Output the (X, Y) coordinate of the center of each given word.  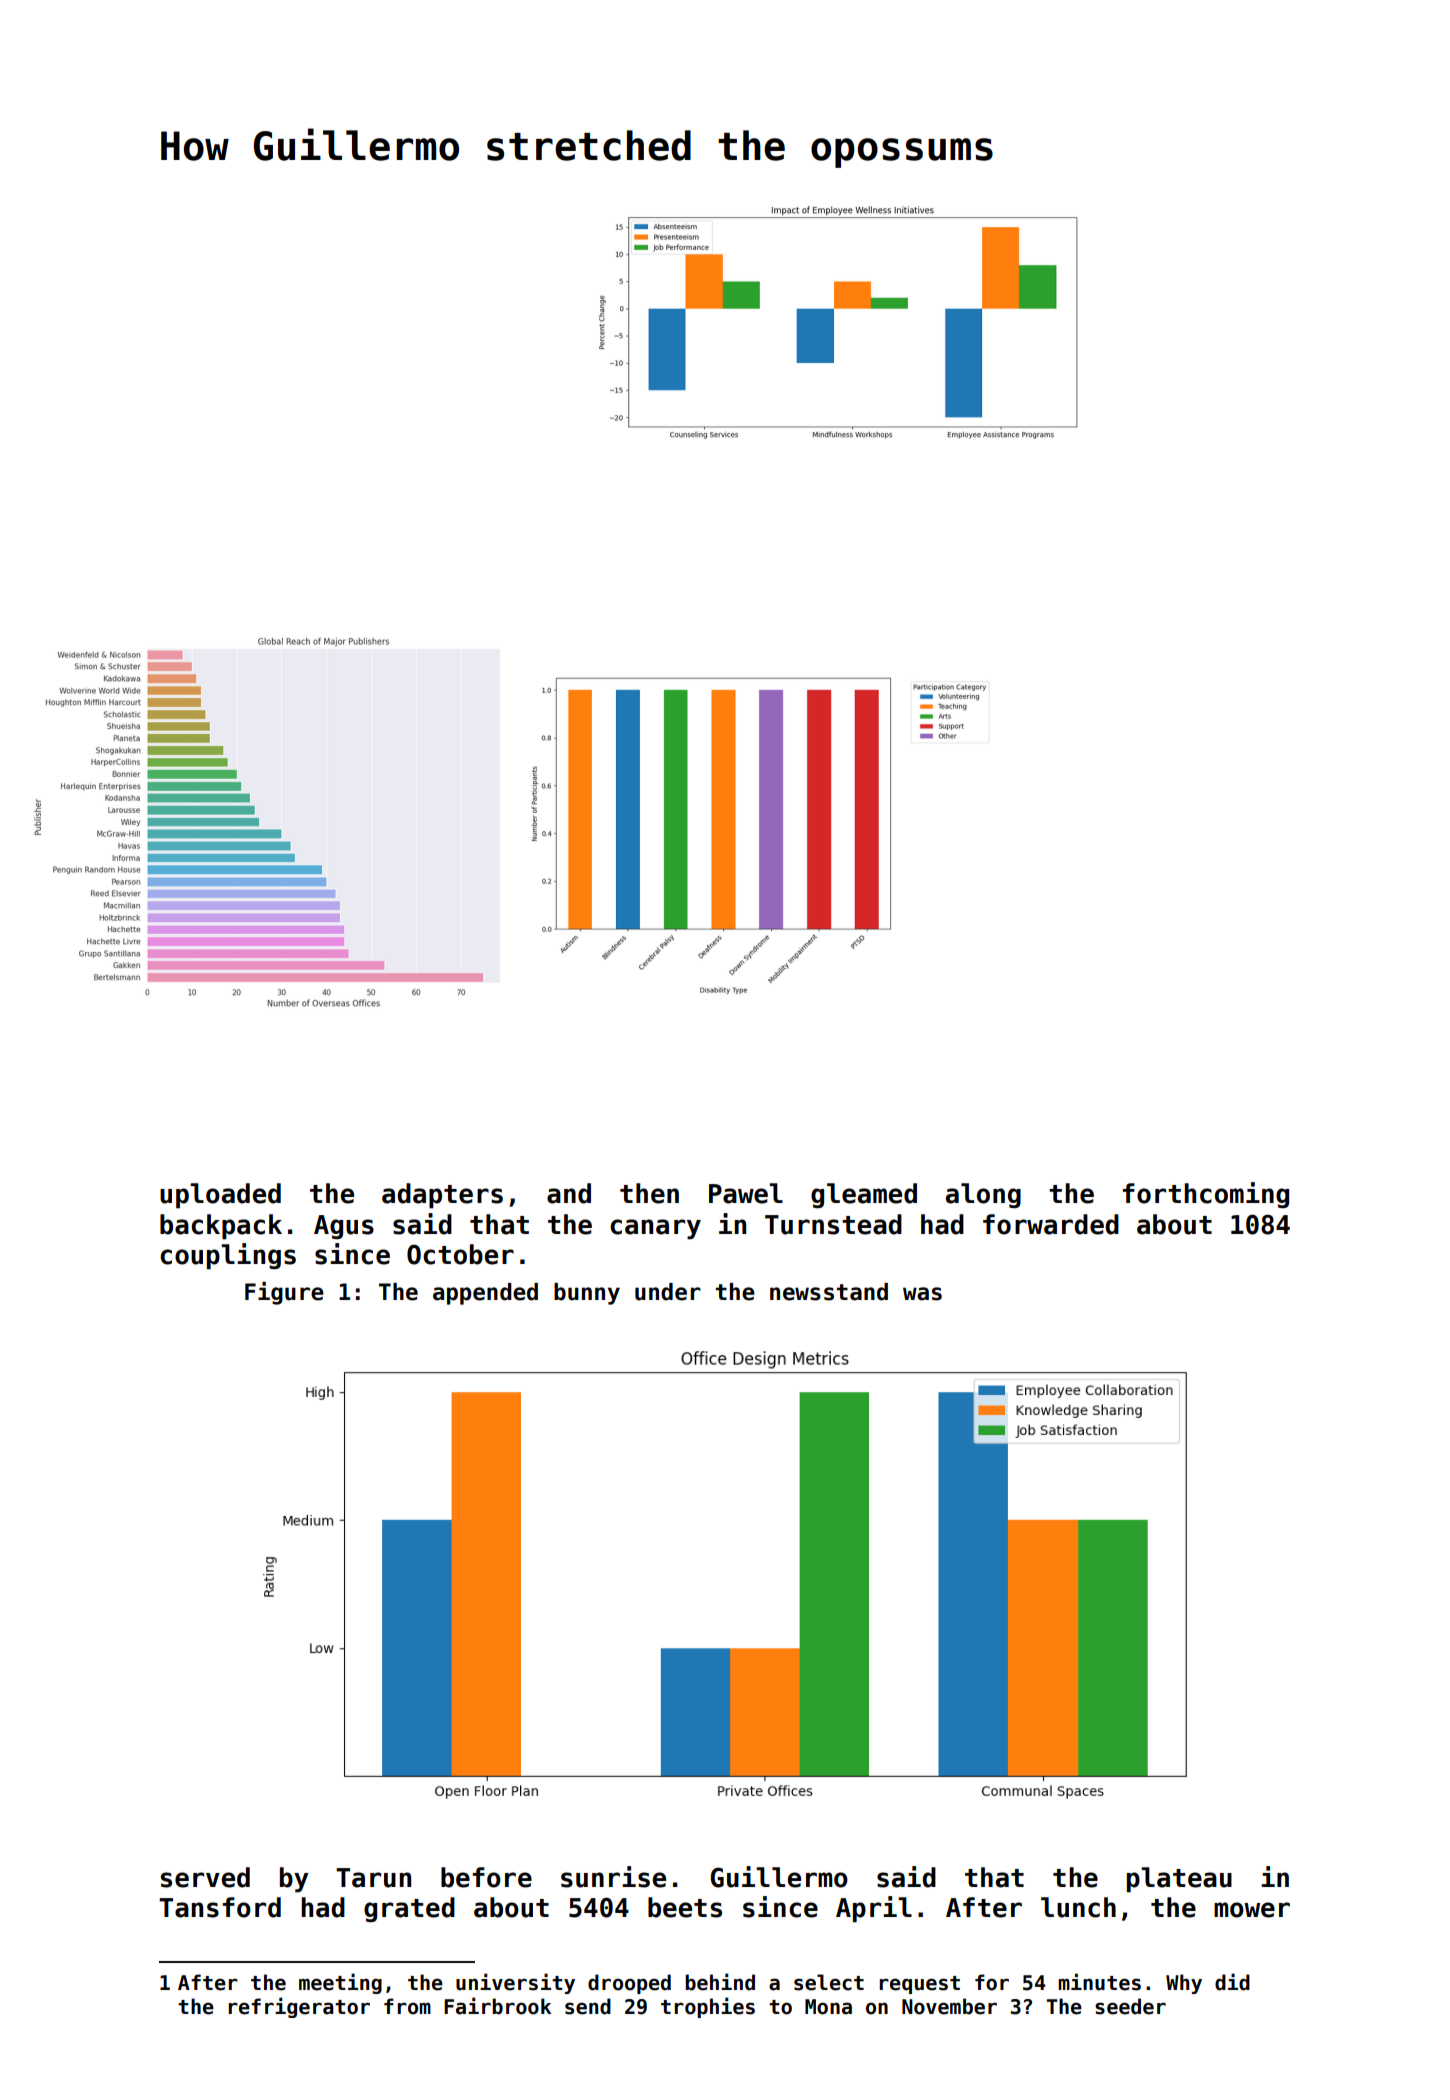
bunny (587, 1294)
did (1232, 1982)
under (668, 1292)
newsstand (829, 1292)
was (922, 1294)
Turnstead (833, 1224)
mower (1252, 1910)
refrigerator (299, 2007)
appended (485, 1294)
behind (720, 1982)
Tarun (373, 1878)
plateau (1179, 1880)
